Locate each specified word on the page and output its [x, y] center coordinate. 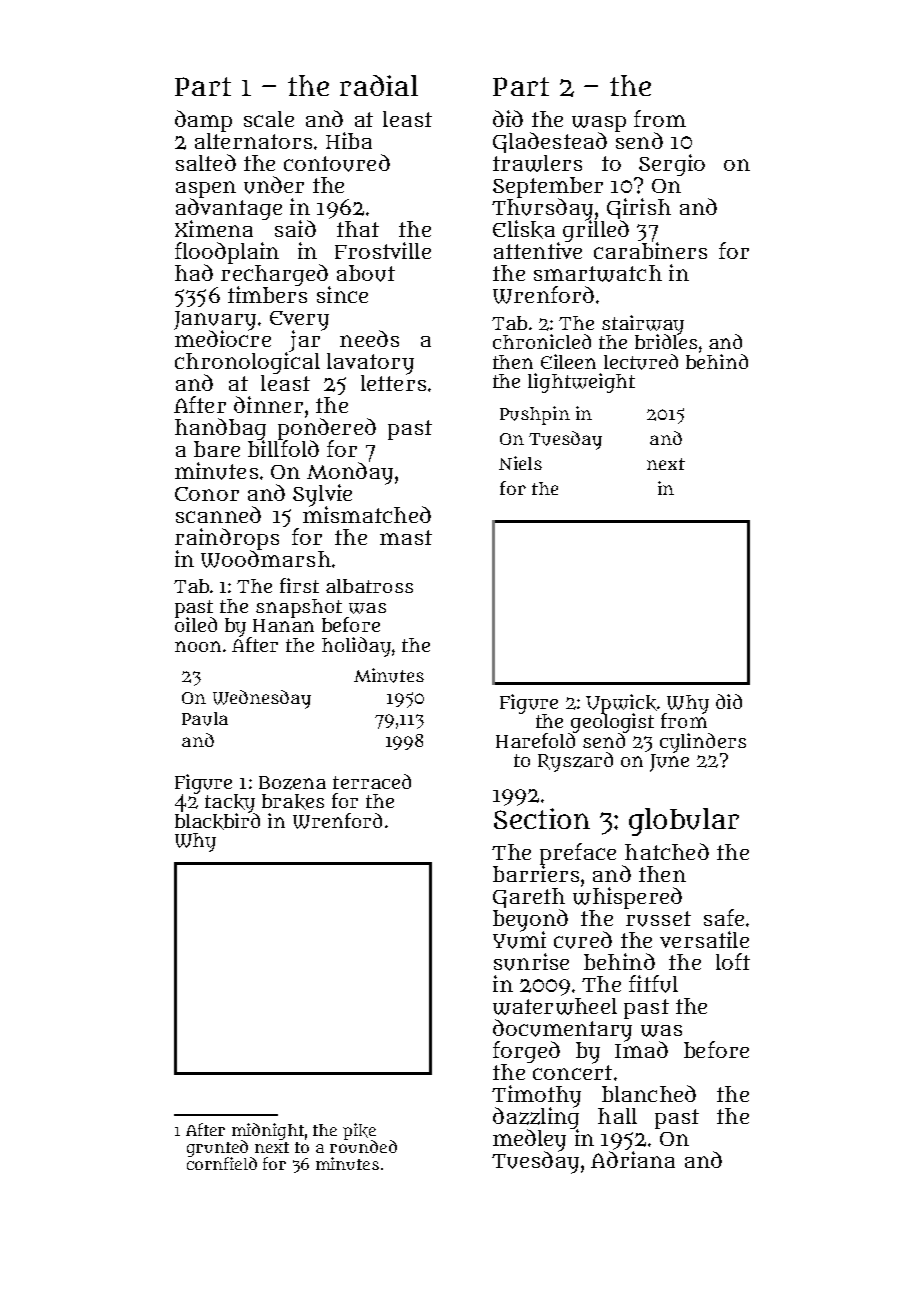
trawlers [537, 163]
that [358, 229]
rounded [363, 1146]
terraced [372, 781]
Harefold [535, 740]
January [215, 320]
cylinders [703, 743]
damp [203, 121]
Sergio [672, 165]
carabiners [650, 250]
